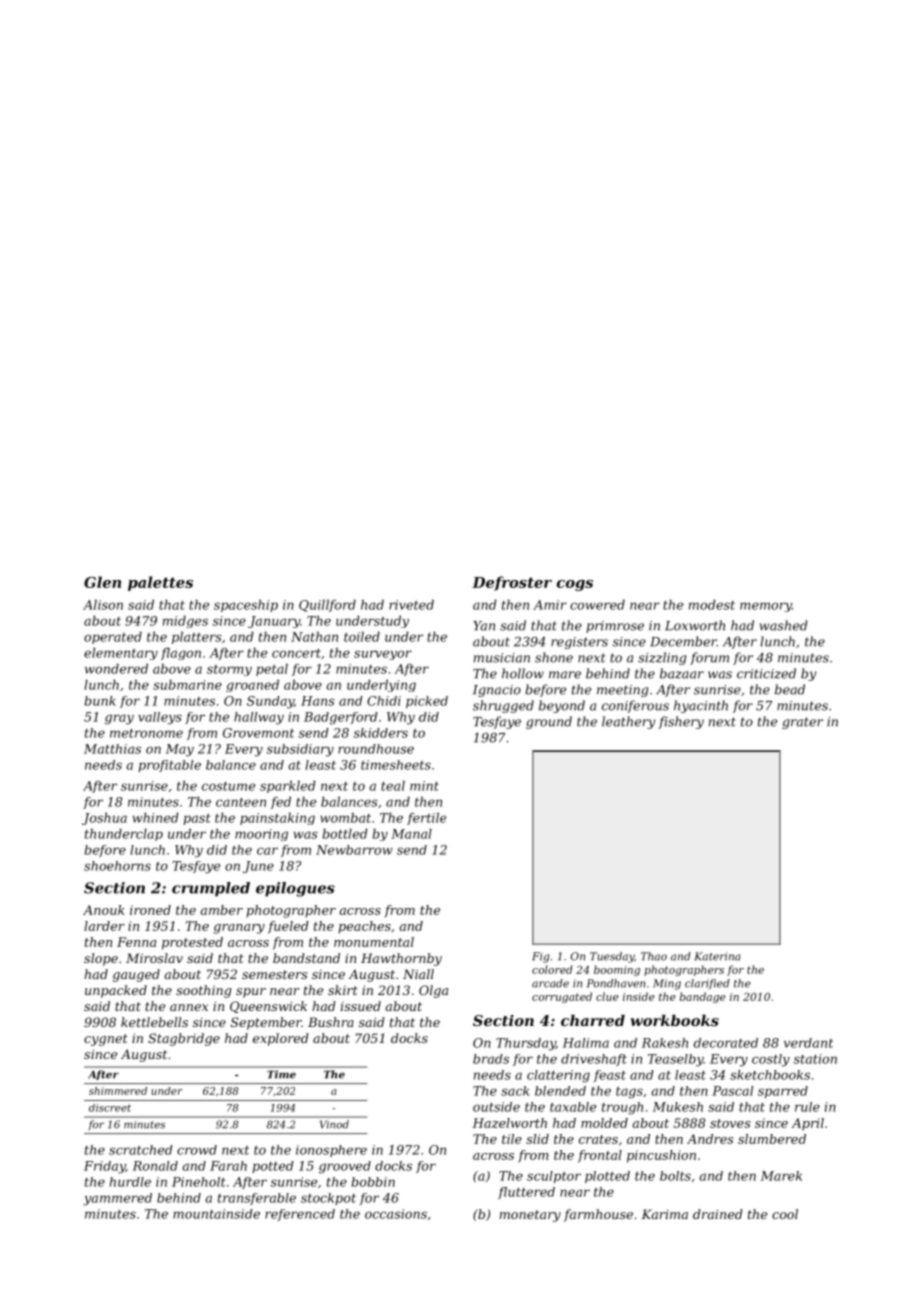  Describe the element at coordinates (628, 722) in the screenshot. I see `leathery` at that location.
